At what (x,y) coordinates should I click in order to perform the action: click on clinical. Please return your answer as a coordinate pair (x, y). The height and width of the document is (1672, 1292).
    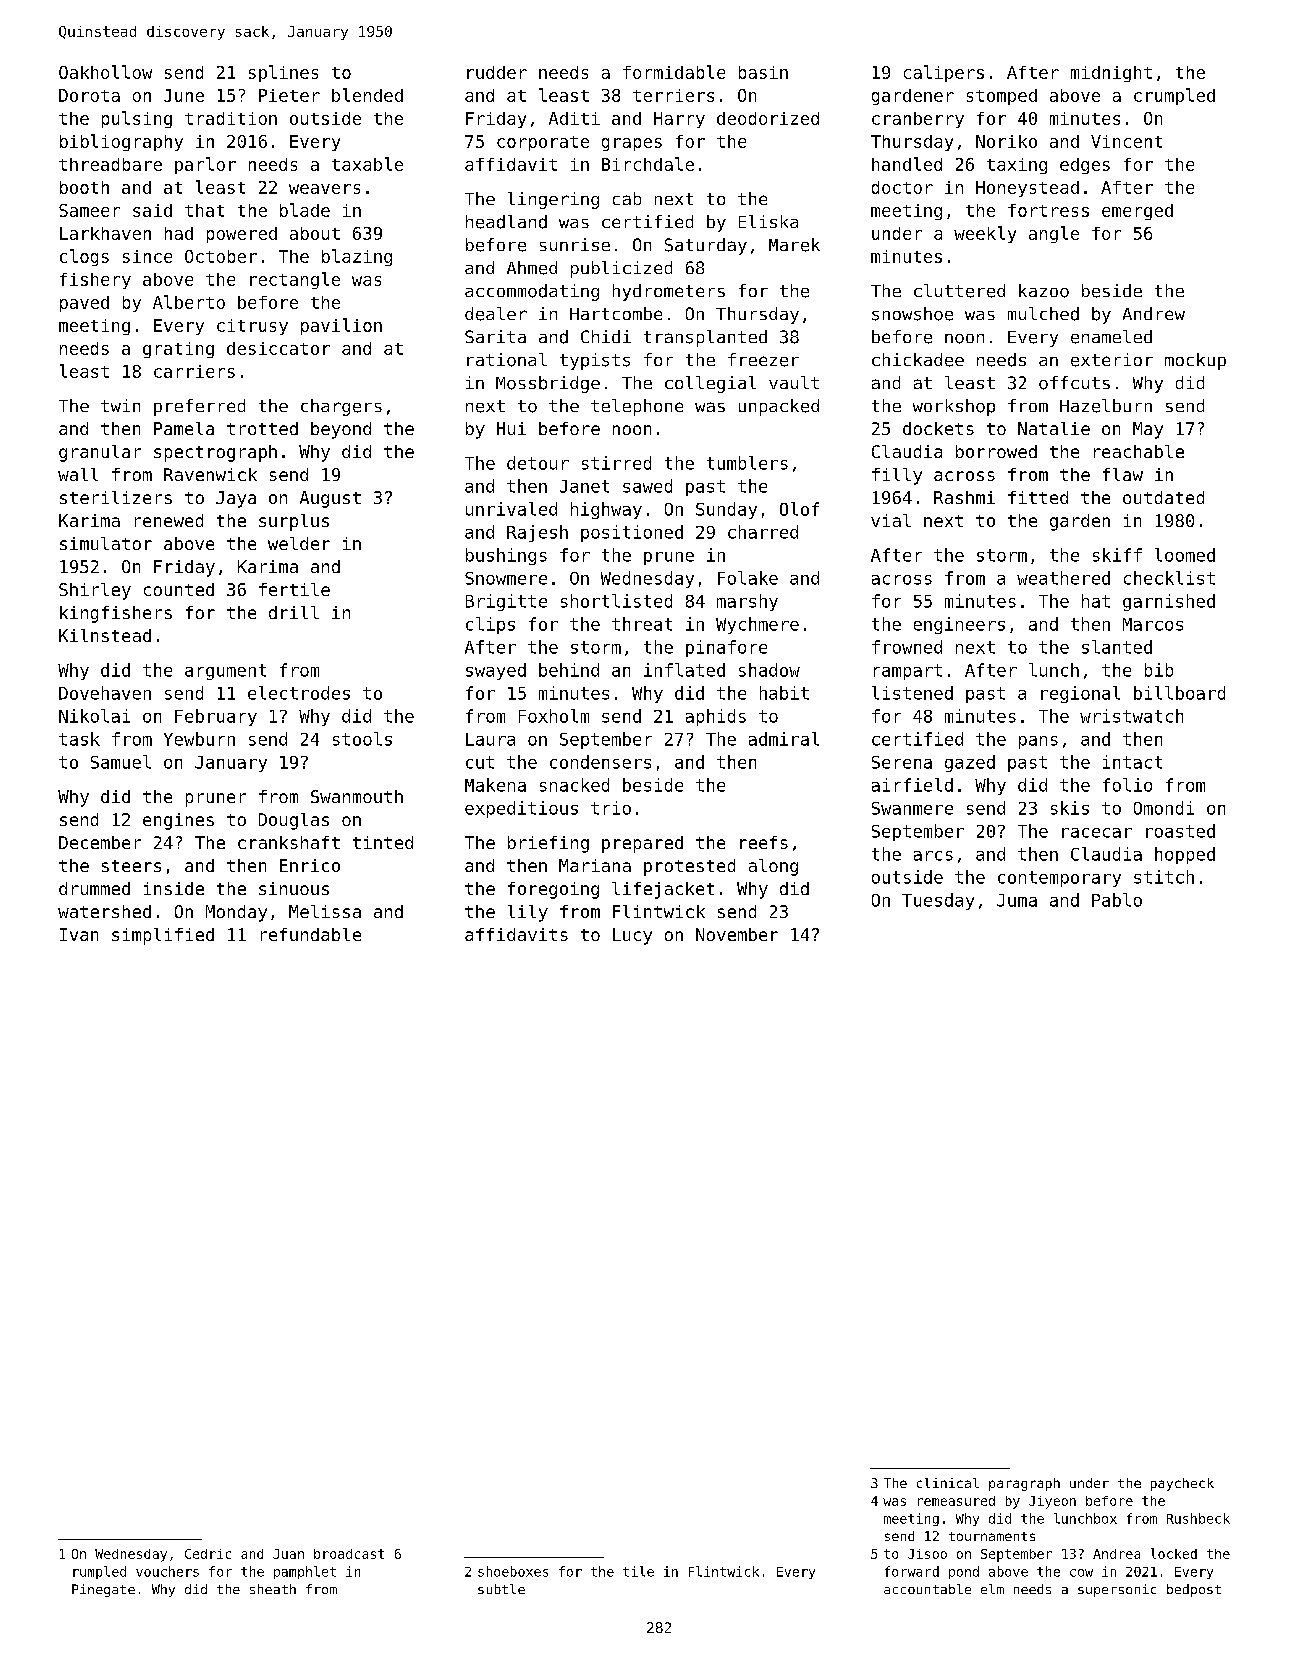
    Looking at the image, I should click on (948, 1483).
